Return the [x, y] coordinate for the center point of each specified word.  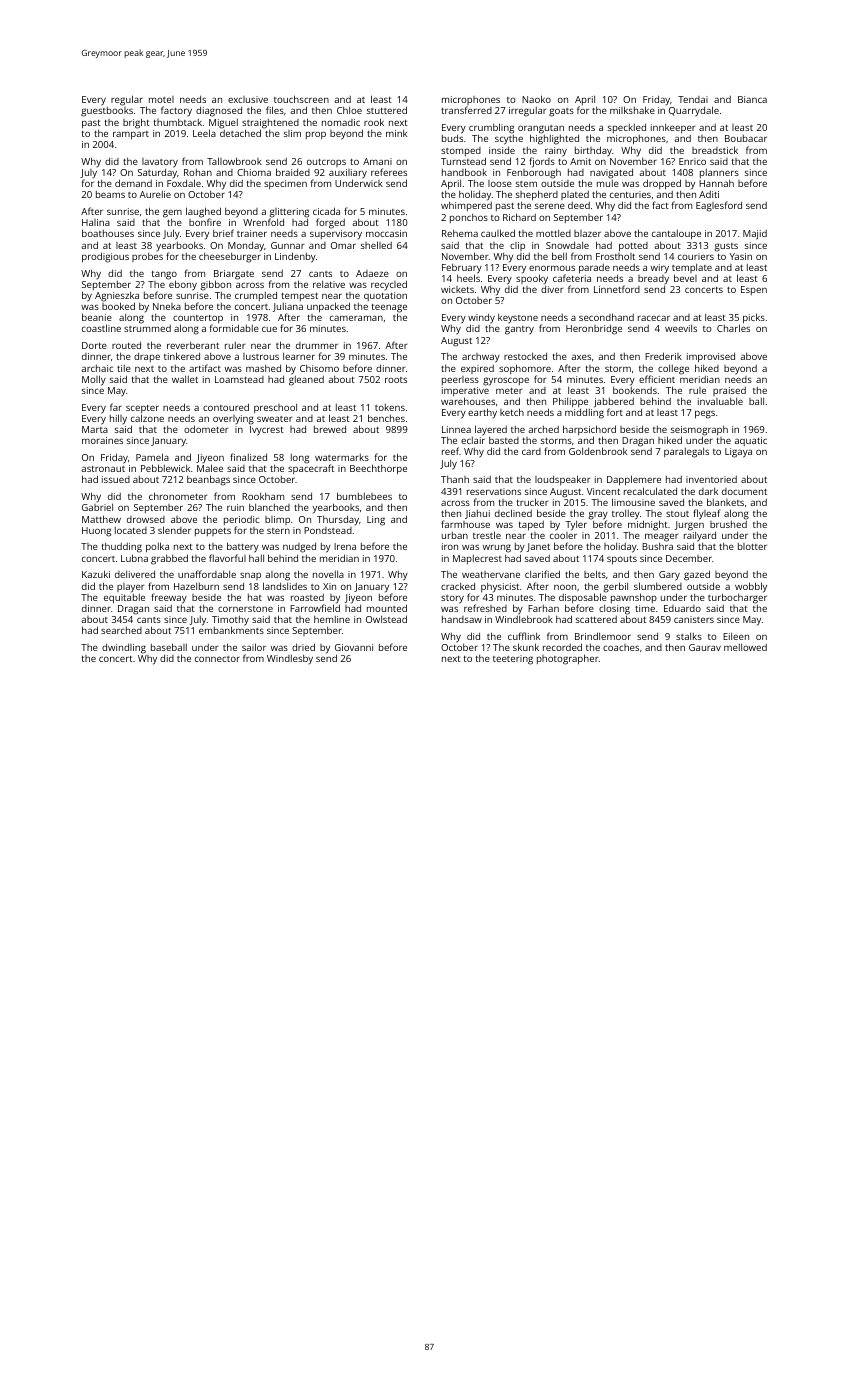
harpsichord [589, 431]
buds [452, 138]
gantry [519, 330]
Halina [96, 222]
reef [451, 451]
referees [389, 172]
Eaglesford [719, 206]
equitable [124, 599]
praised [729, 391]
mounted [387, 608]
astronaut [103, 469]
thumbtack [178, 122]
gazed [697, 575]
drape [147, 357]
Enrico [692, 161]
